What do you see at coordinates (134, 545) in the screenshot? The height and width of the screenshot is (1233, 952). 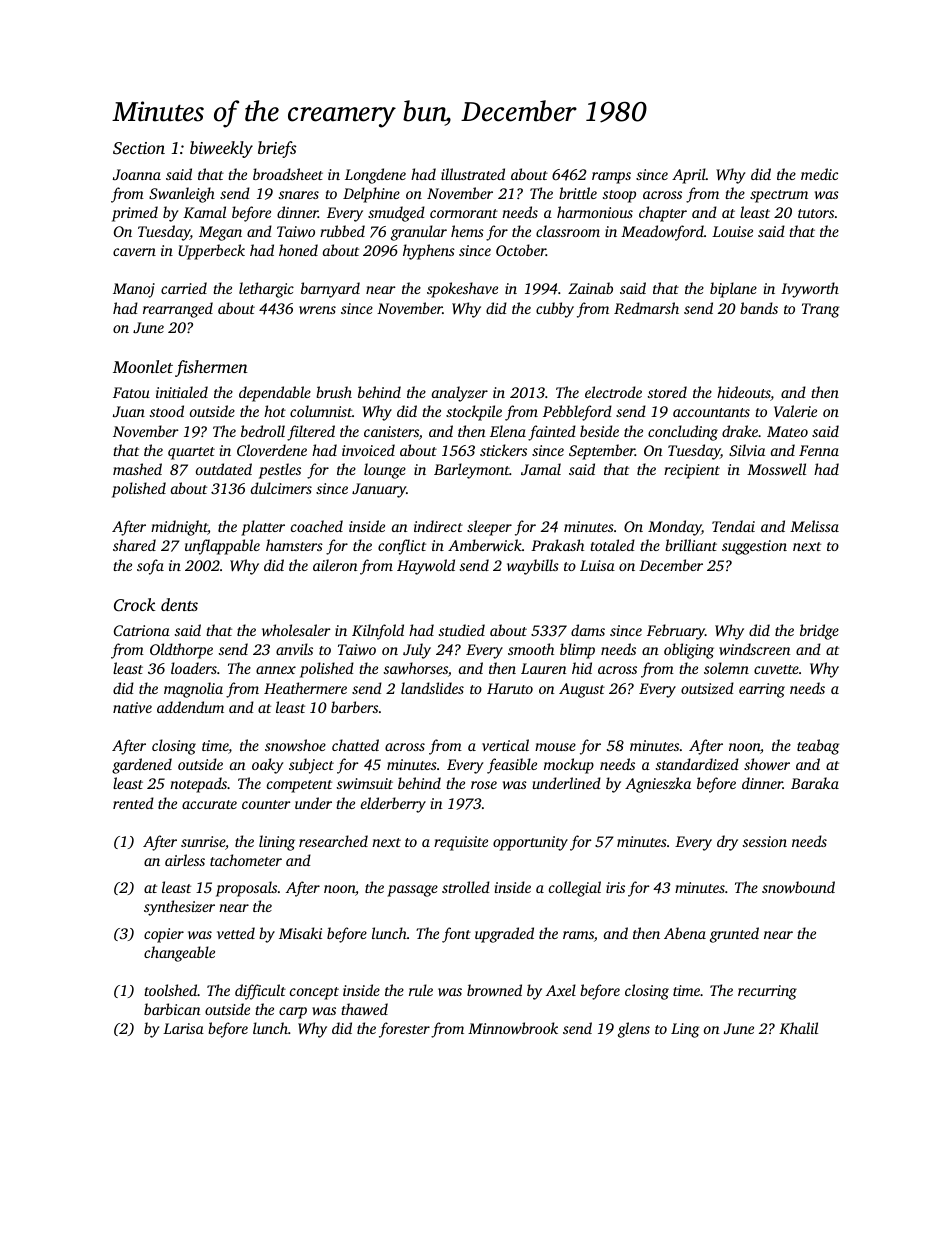 I see `shared` at bounding box center [134, 545].
